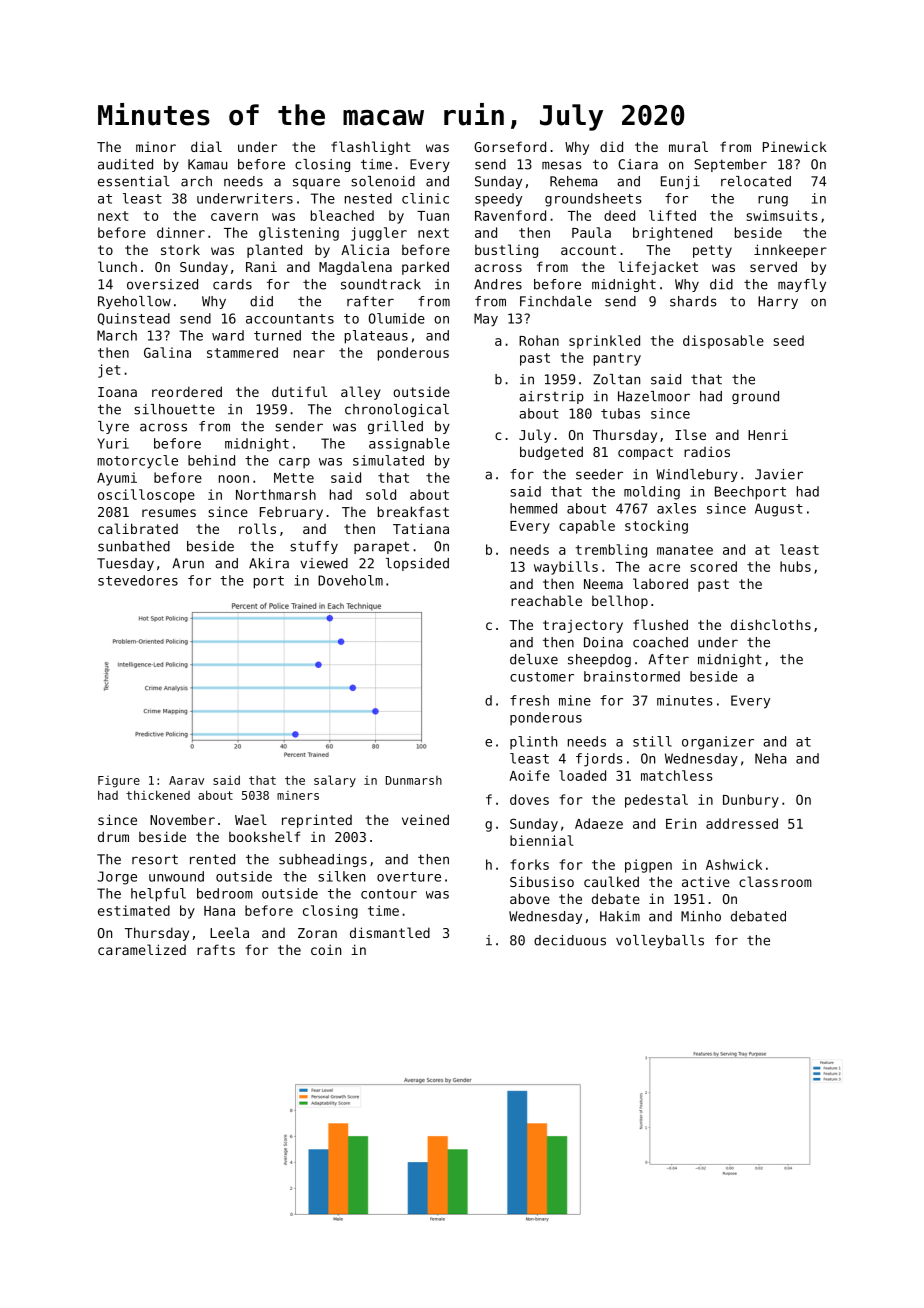  What do you see at coordinates (510, 146) in the screenshot?
I see `Gorseford` at bounding box center [510, 146].
